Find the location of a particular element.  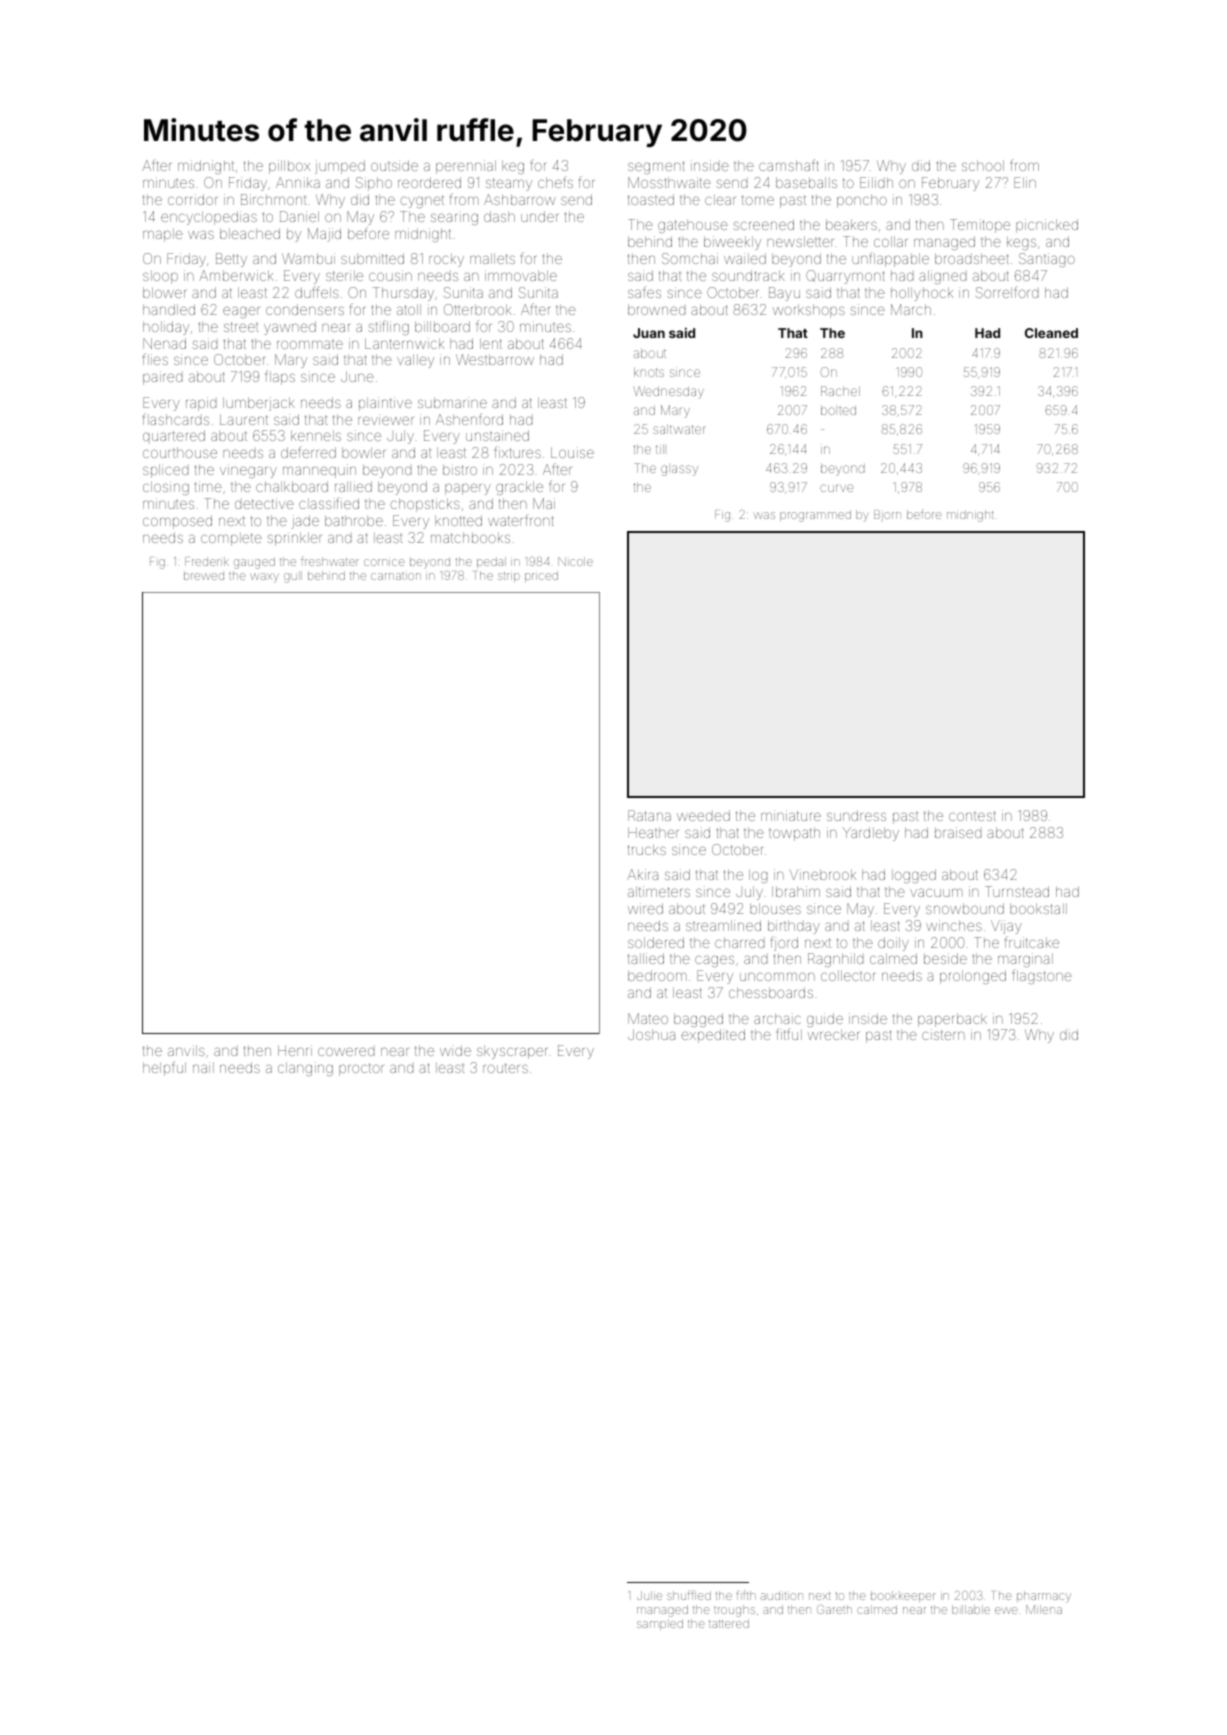

Henri is located at coordinates (295, 1050).
